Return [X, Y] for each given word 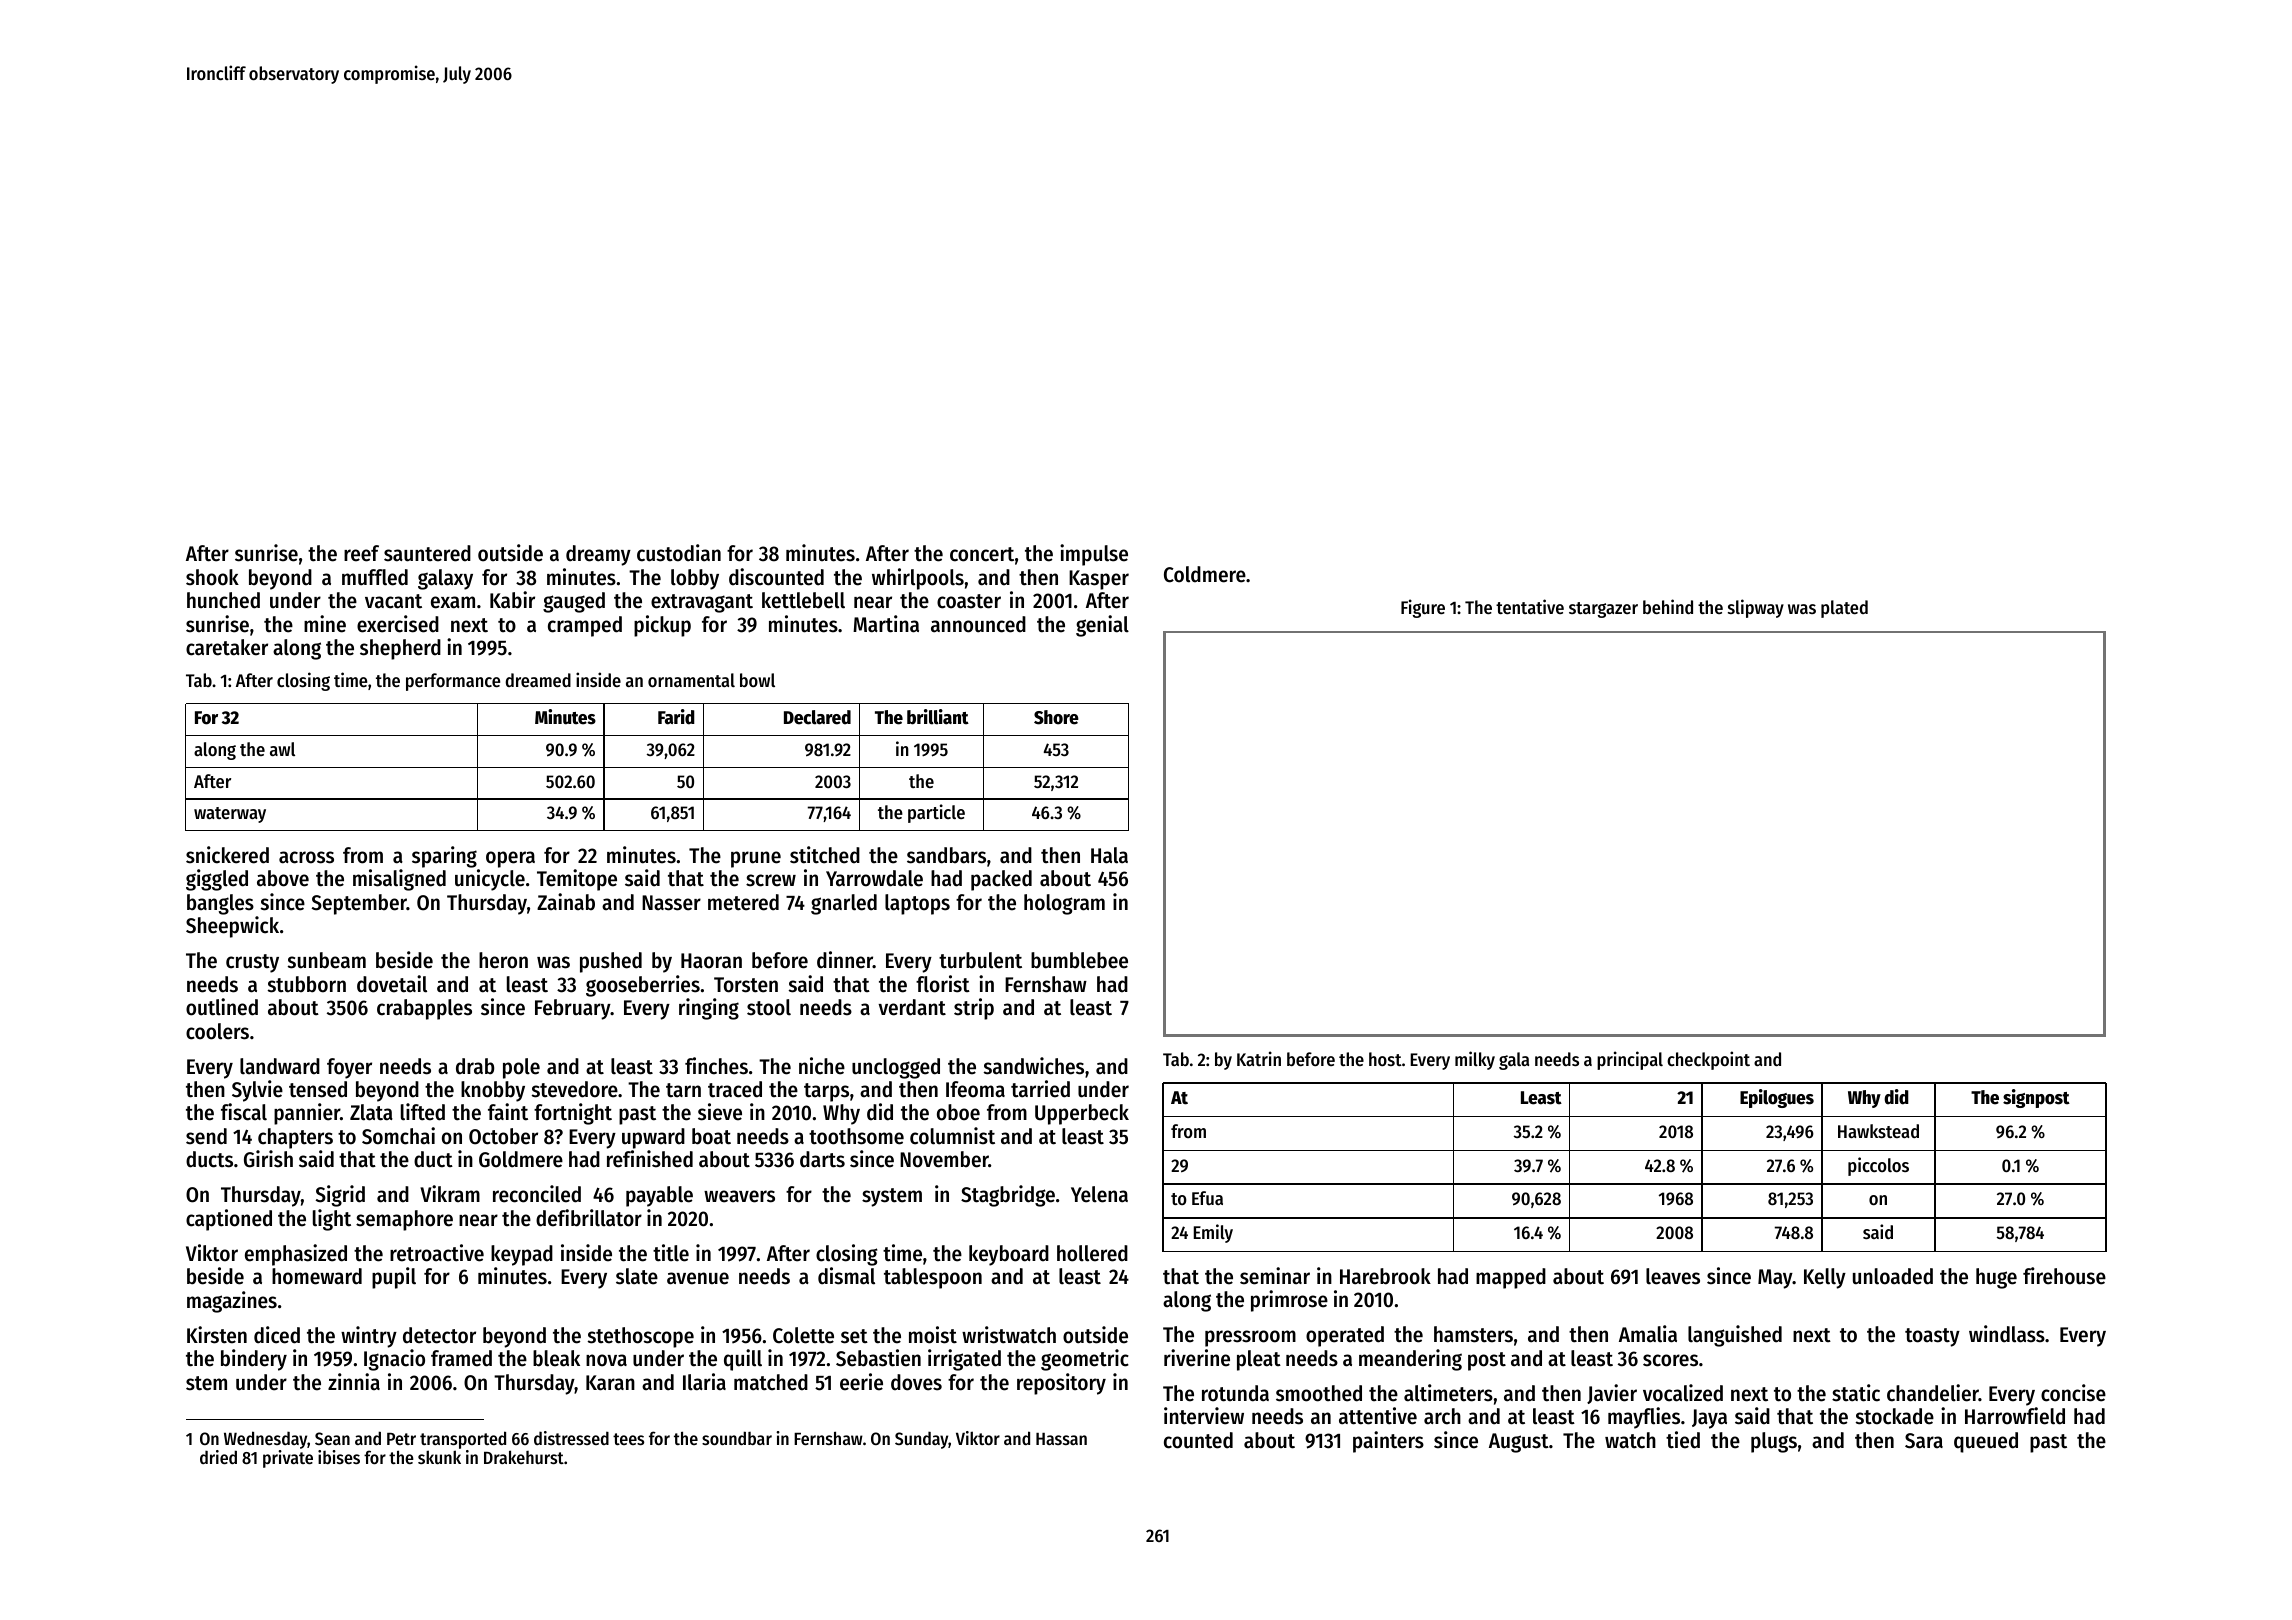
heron [503, 960]
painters [1388, 1442]
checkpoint [1708, 1060]
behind [1668, 606]
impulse [1094, 555]
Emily [1213, 1233]
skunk [439, 1457]
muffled [375, 577]
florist [943, 984]
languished [1735, 1336]
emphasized [296, 1255]
